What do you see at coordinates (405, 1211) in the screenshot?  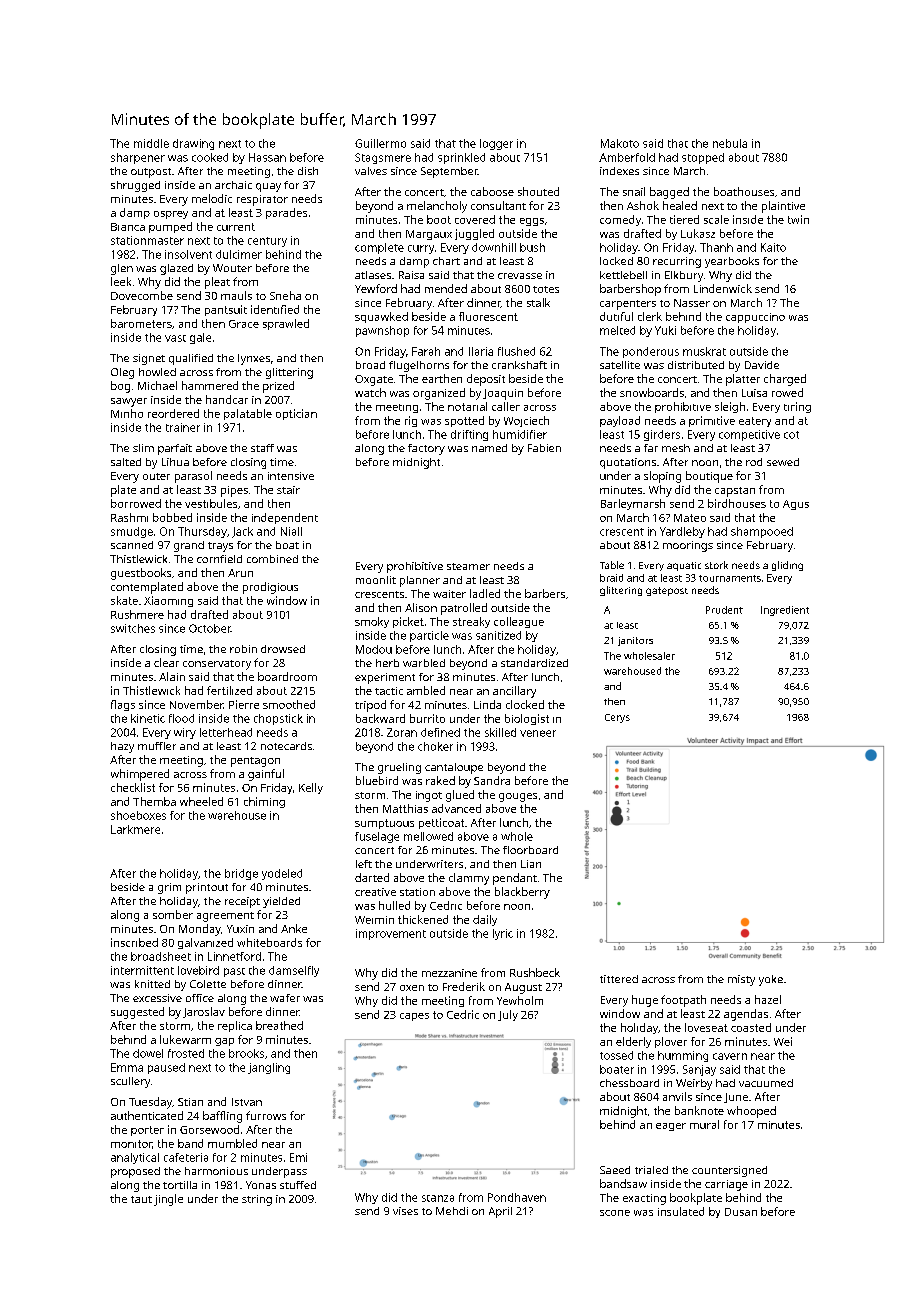 I see `vises` at bounding box center [405, 1211].
